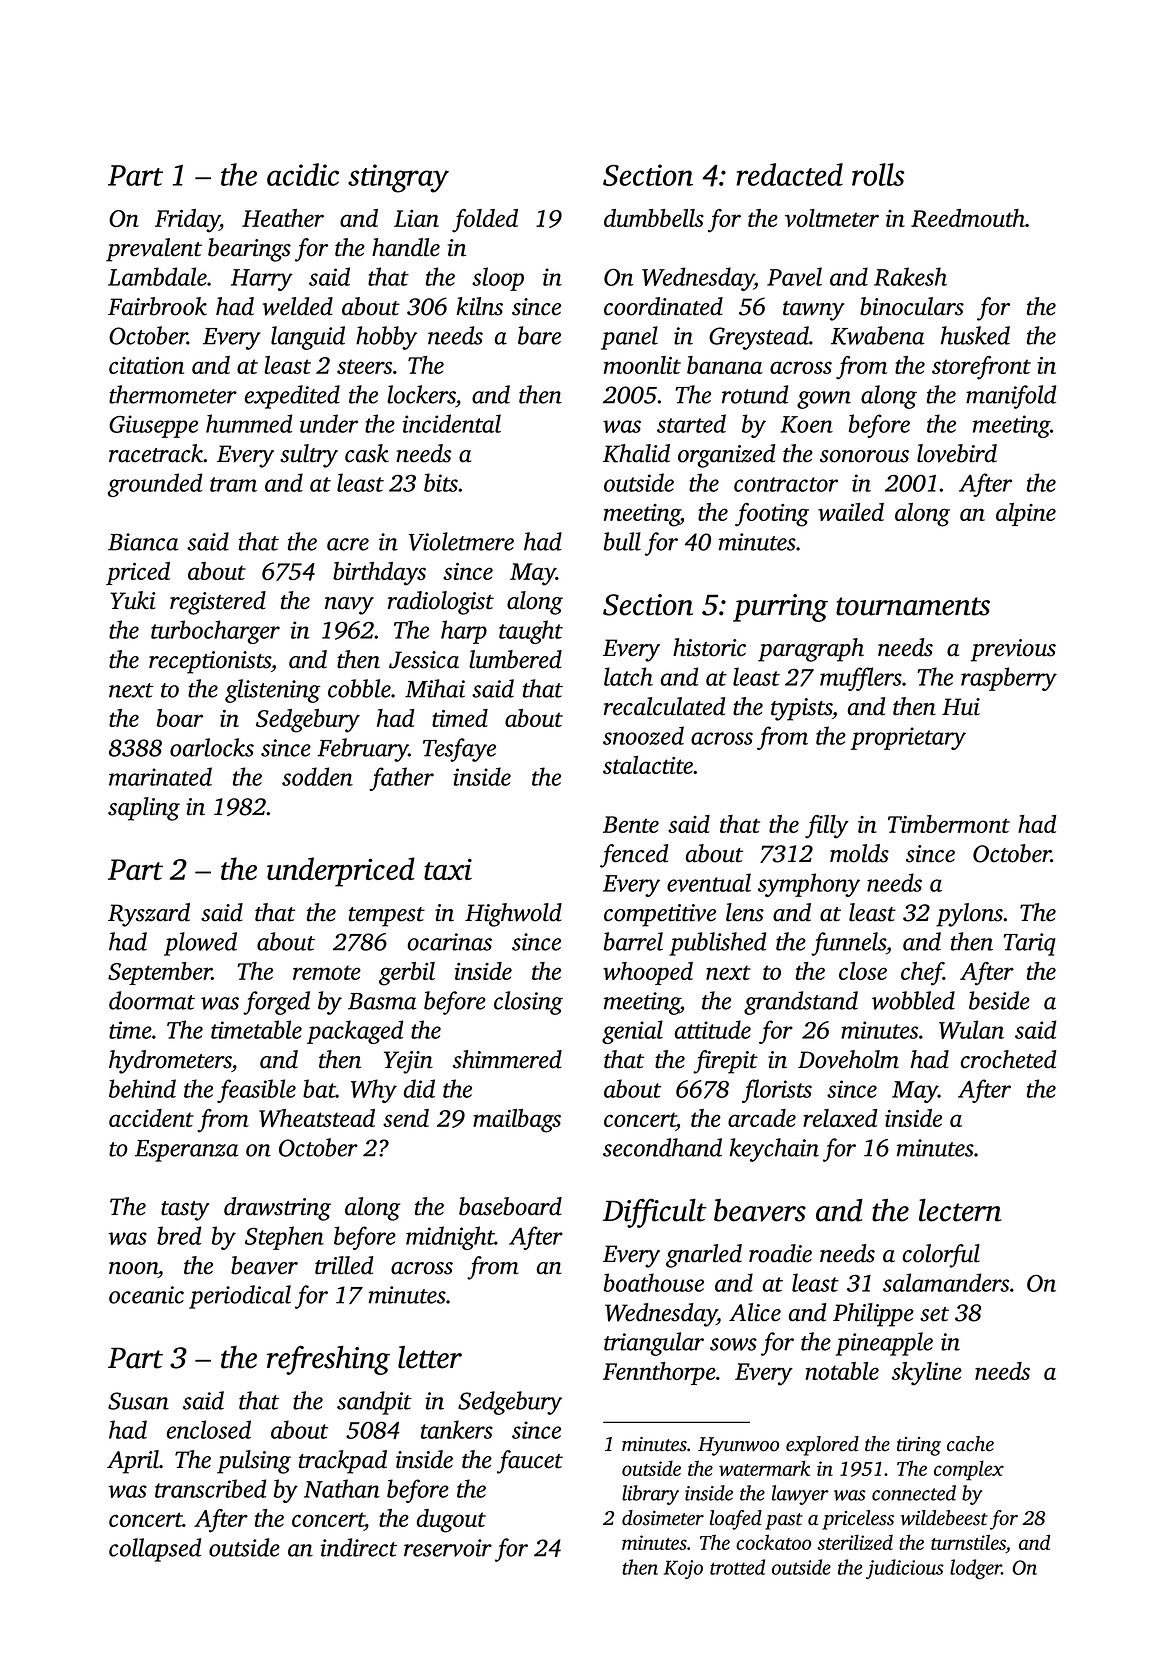 Image resolution: width=1165 pixels, height=1654 pixels. Describe the element at coordinates (738, 1446) in the document. I see `Hyunwoo` at that location.
